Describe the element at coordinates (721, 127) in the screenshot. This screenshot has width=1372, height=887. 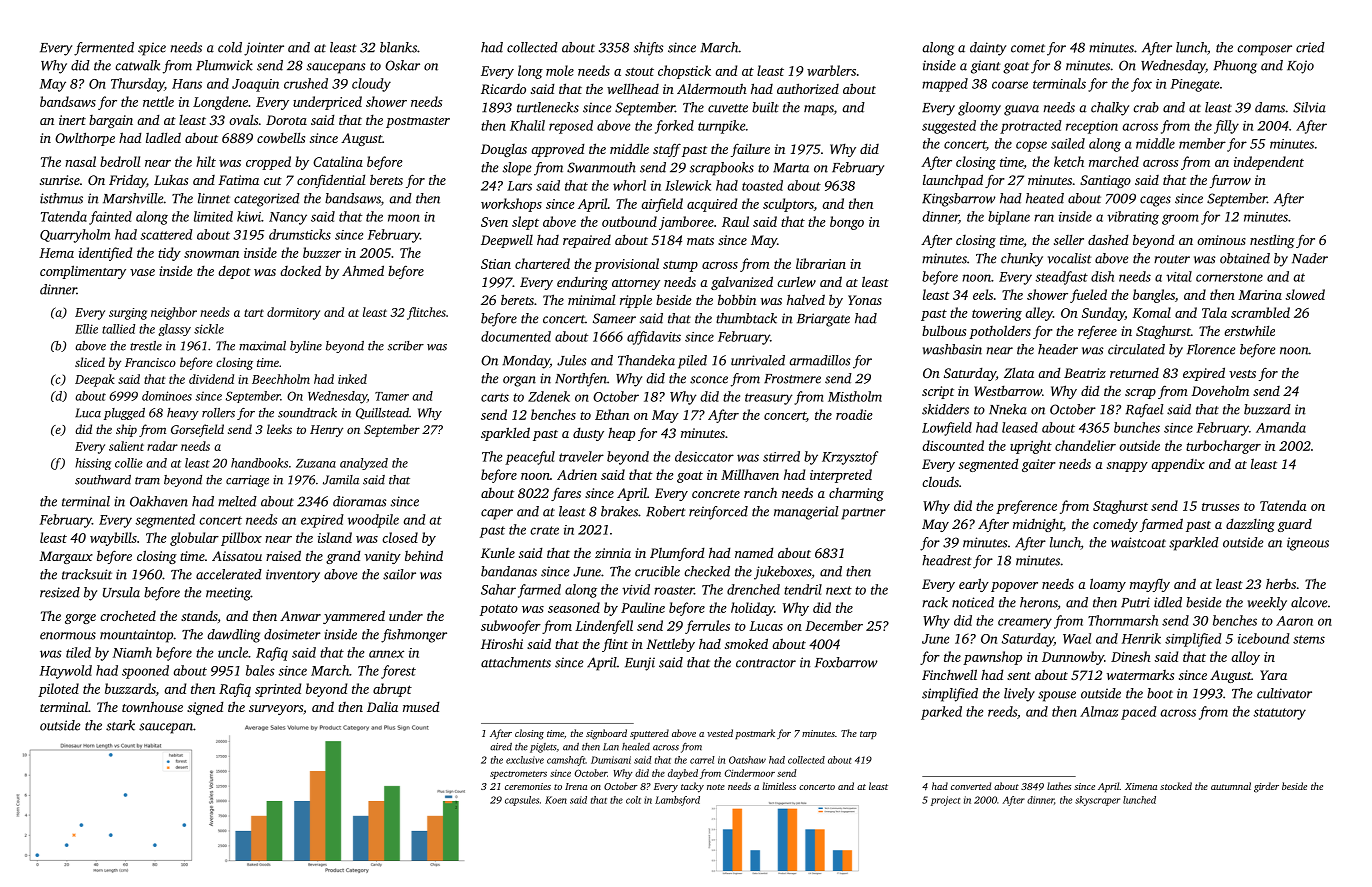
I see `turnpike` at that location.
